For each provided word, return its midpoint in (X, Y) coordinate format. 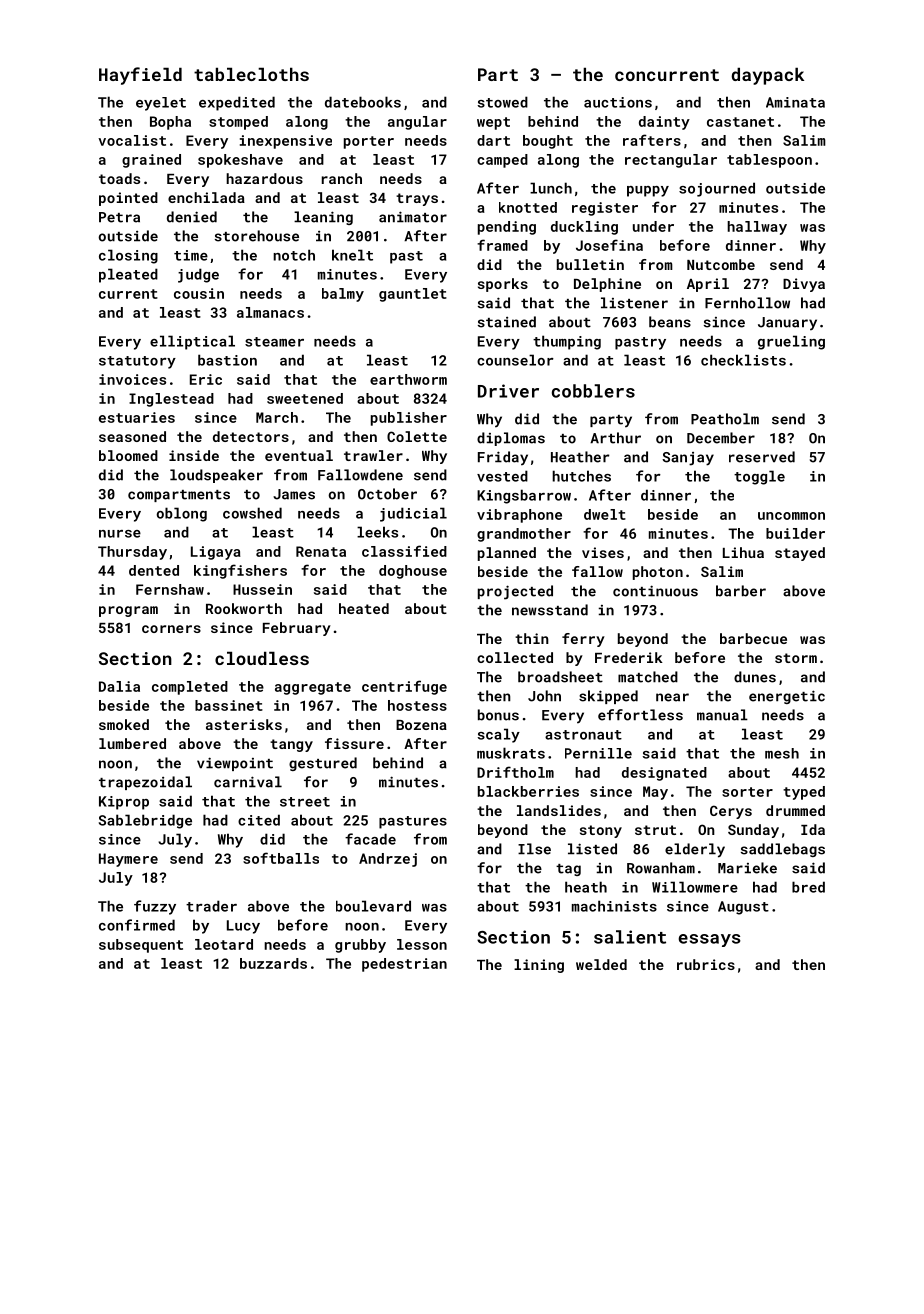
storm (796, 658)
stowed (502, 102)
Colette (417, 436)
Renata (321, 551)
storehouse (257, 236)
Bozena (421, 725)
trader (211, 906)
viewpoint (235, 764)
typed (804, 793)
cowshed (252, 513)
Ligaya (216, 553)
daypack (767, 76)
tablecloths (251, 74)
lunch (551, 188)
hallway (757, 228)
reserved (762, 457)
